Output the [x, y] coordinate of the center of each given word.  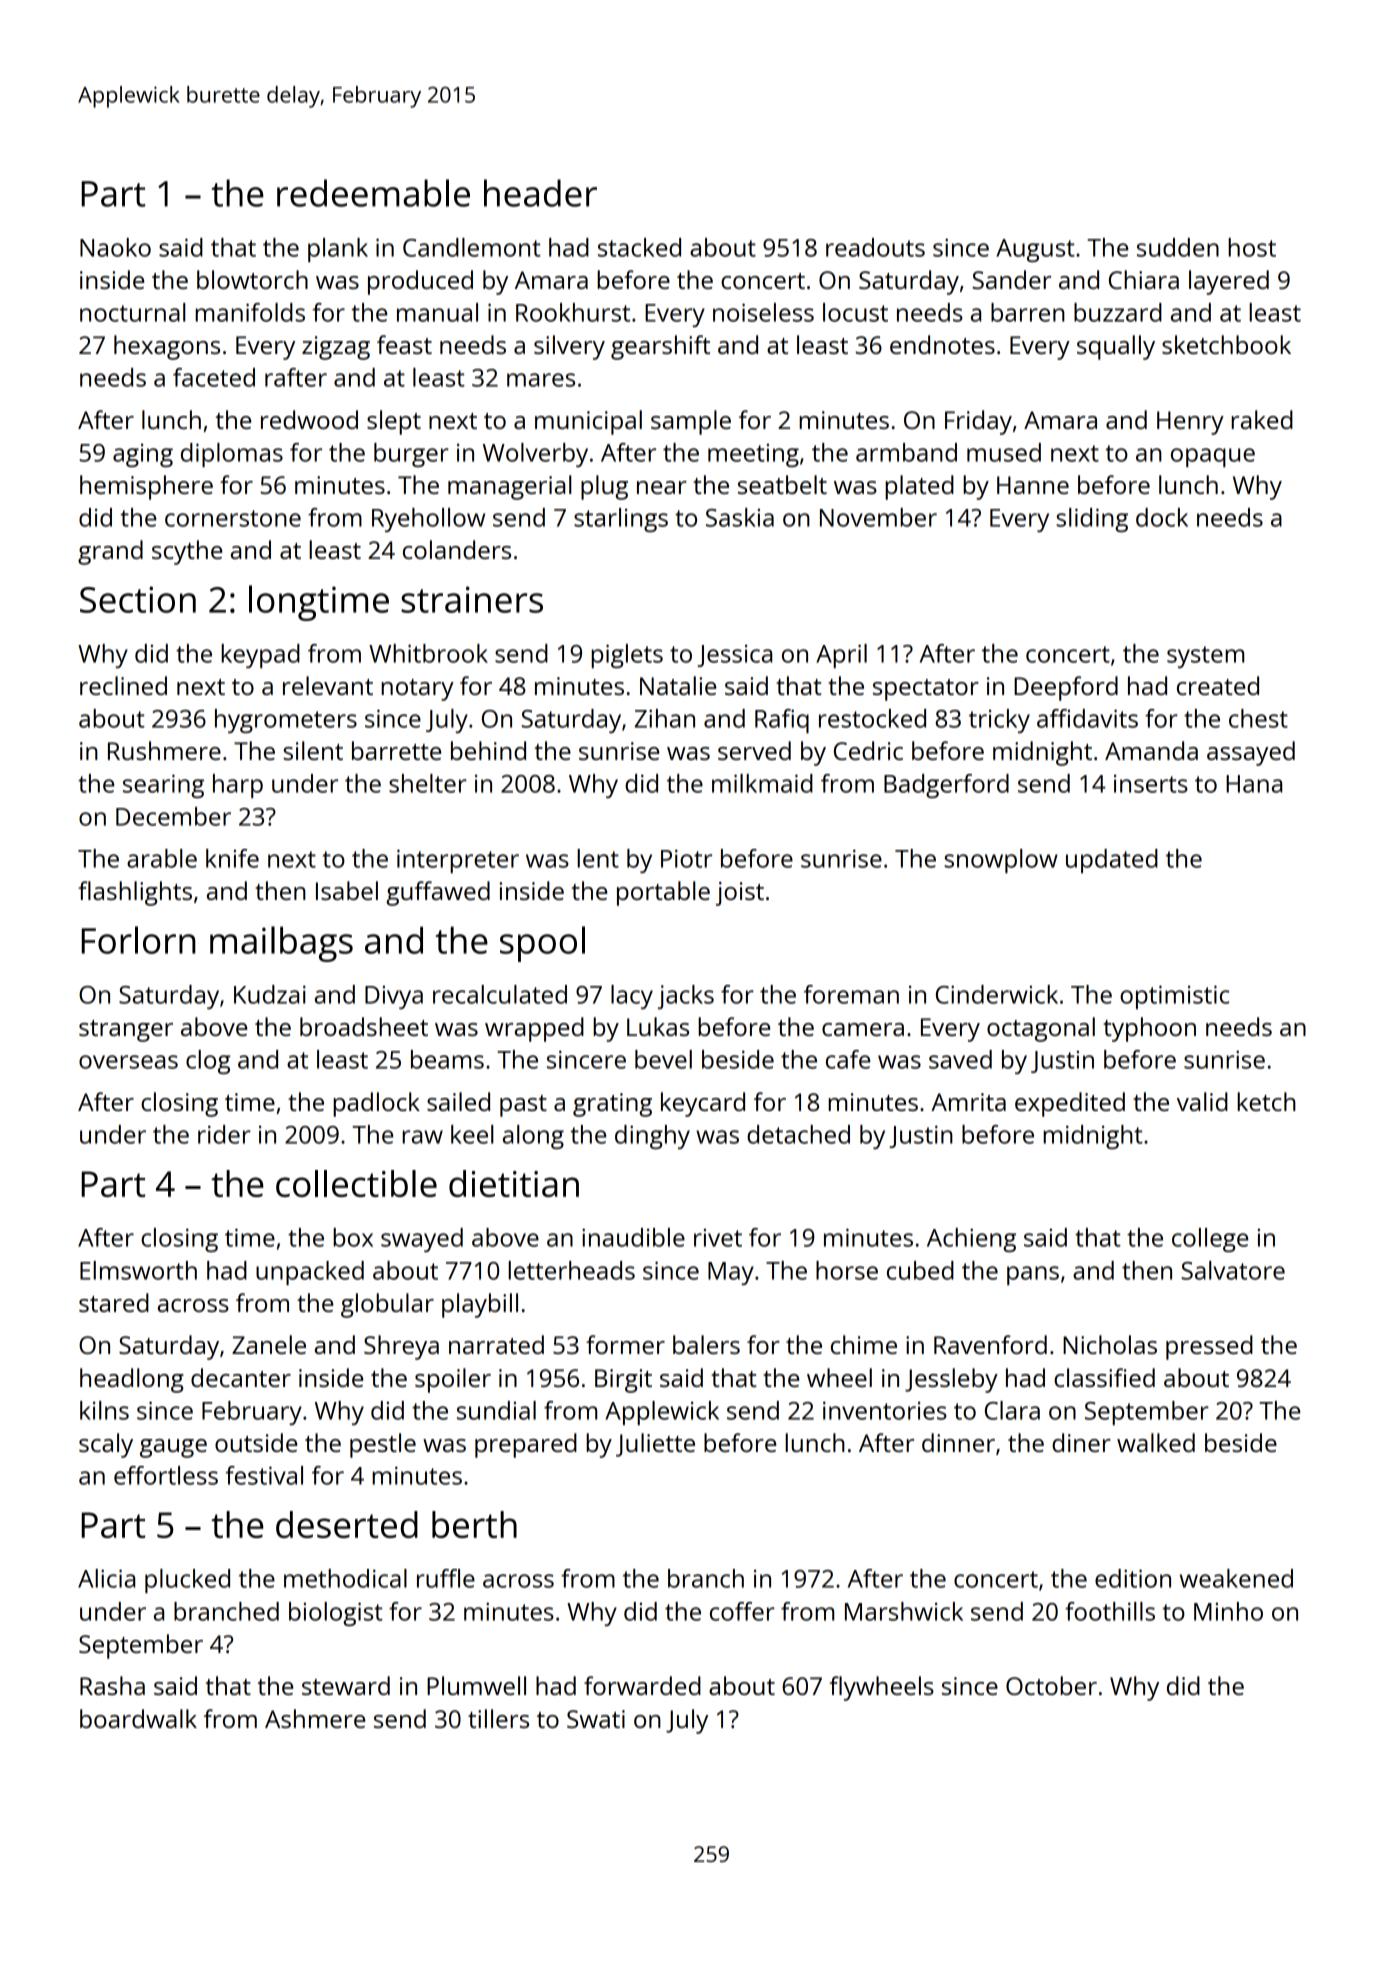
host [1252, 247]
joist [740, 894]
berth [474, 1524]
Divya [394, 997]
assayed [1251, 753]
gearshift [660, 347]
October [1051, 1685]
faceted [214, 377]
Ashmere [315, 1718]
